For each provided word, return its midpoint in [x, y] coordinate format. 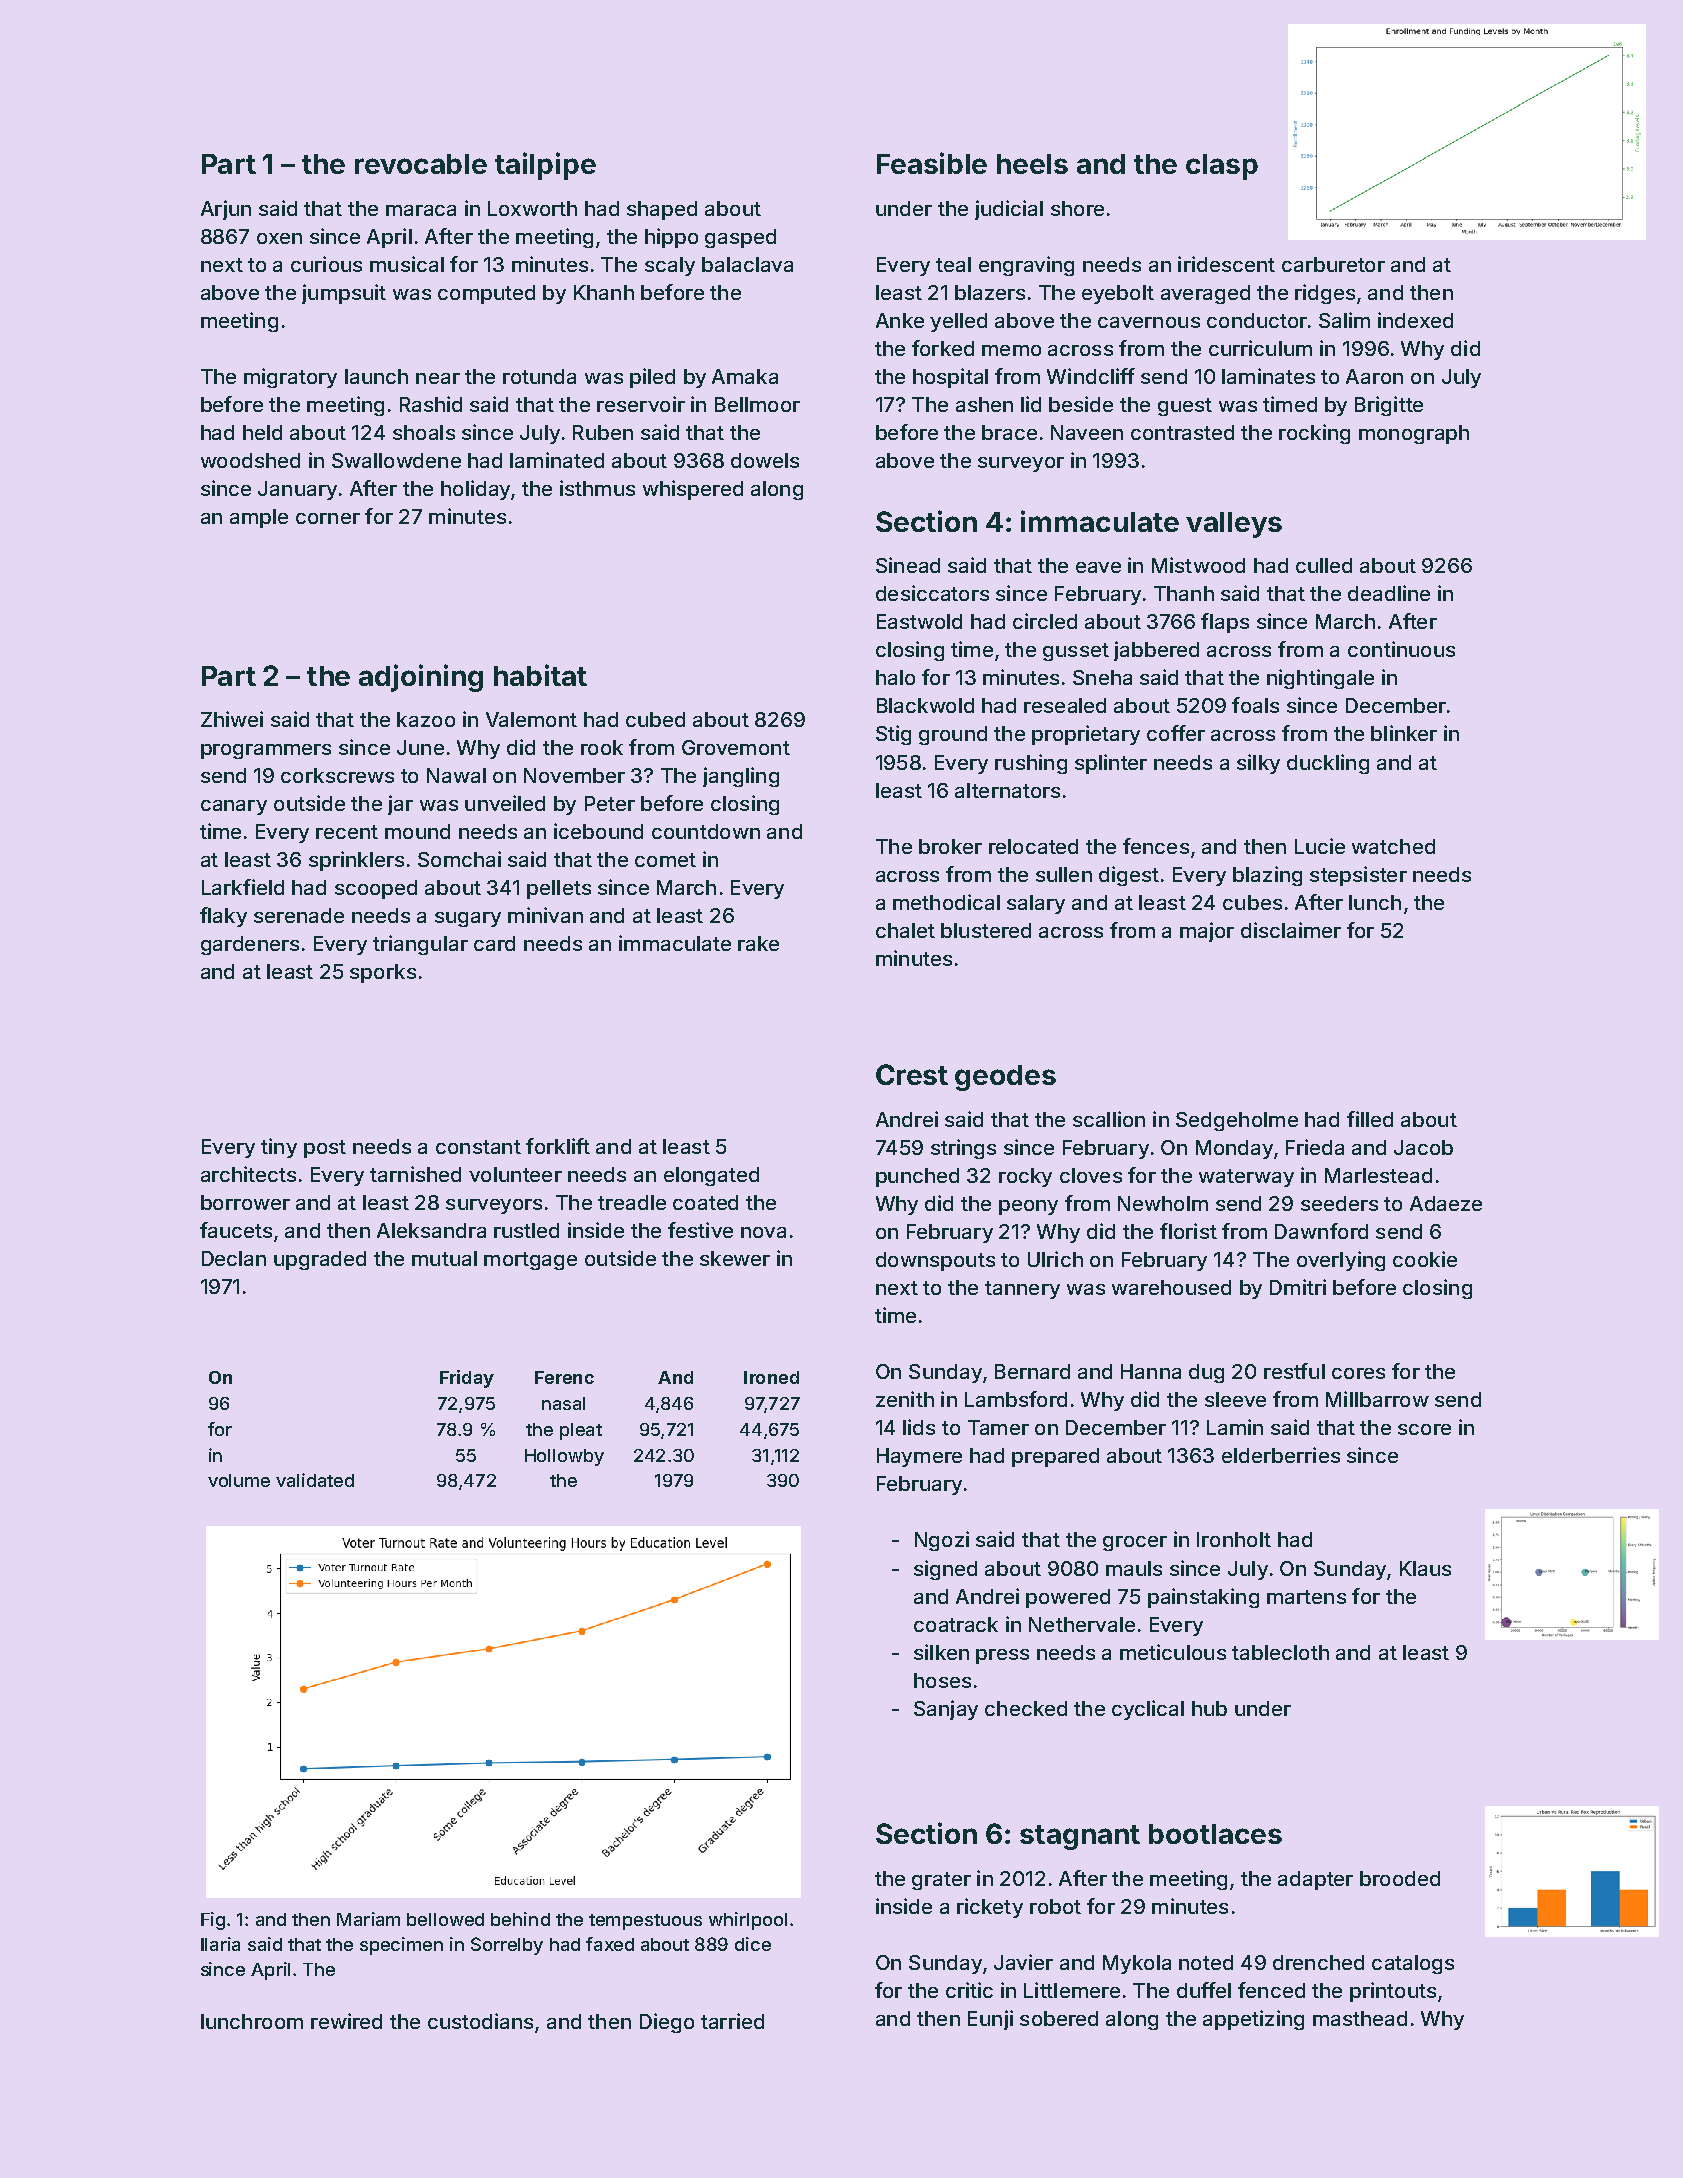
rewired [346, 2021]
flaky [223, 917]
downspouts [935, 1261]
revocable [421, 164]
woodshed [250, 460]
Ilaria [220, 1944]
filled [1370, 1119]
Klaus [1425, 1568]
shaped [662, 210]
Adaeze [1446, 1203]
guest [1185, 407]
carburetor [1333, 264]
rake [758, 943]
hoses [942, 1680]
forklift [558, 1146]
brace [1009, 432]
